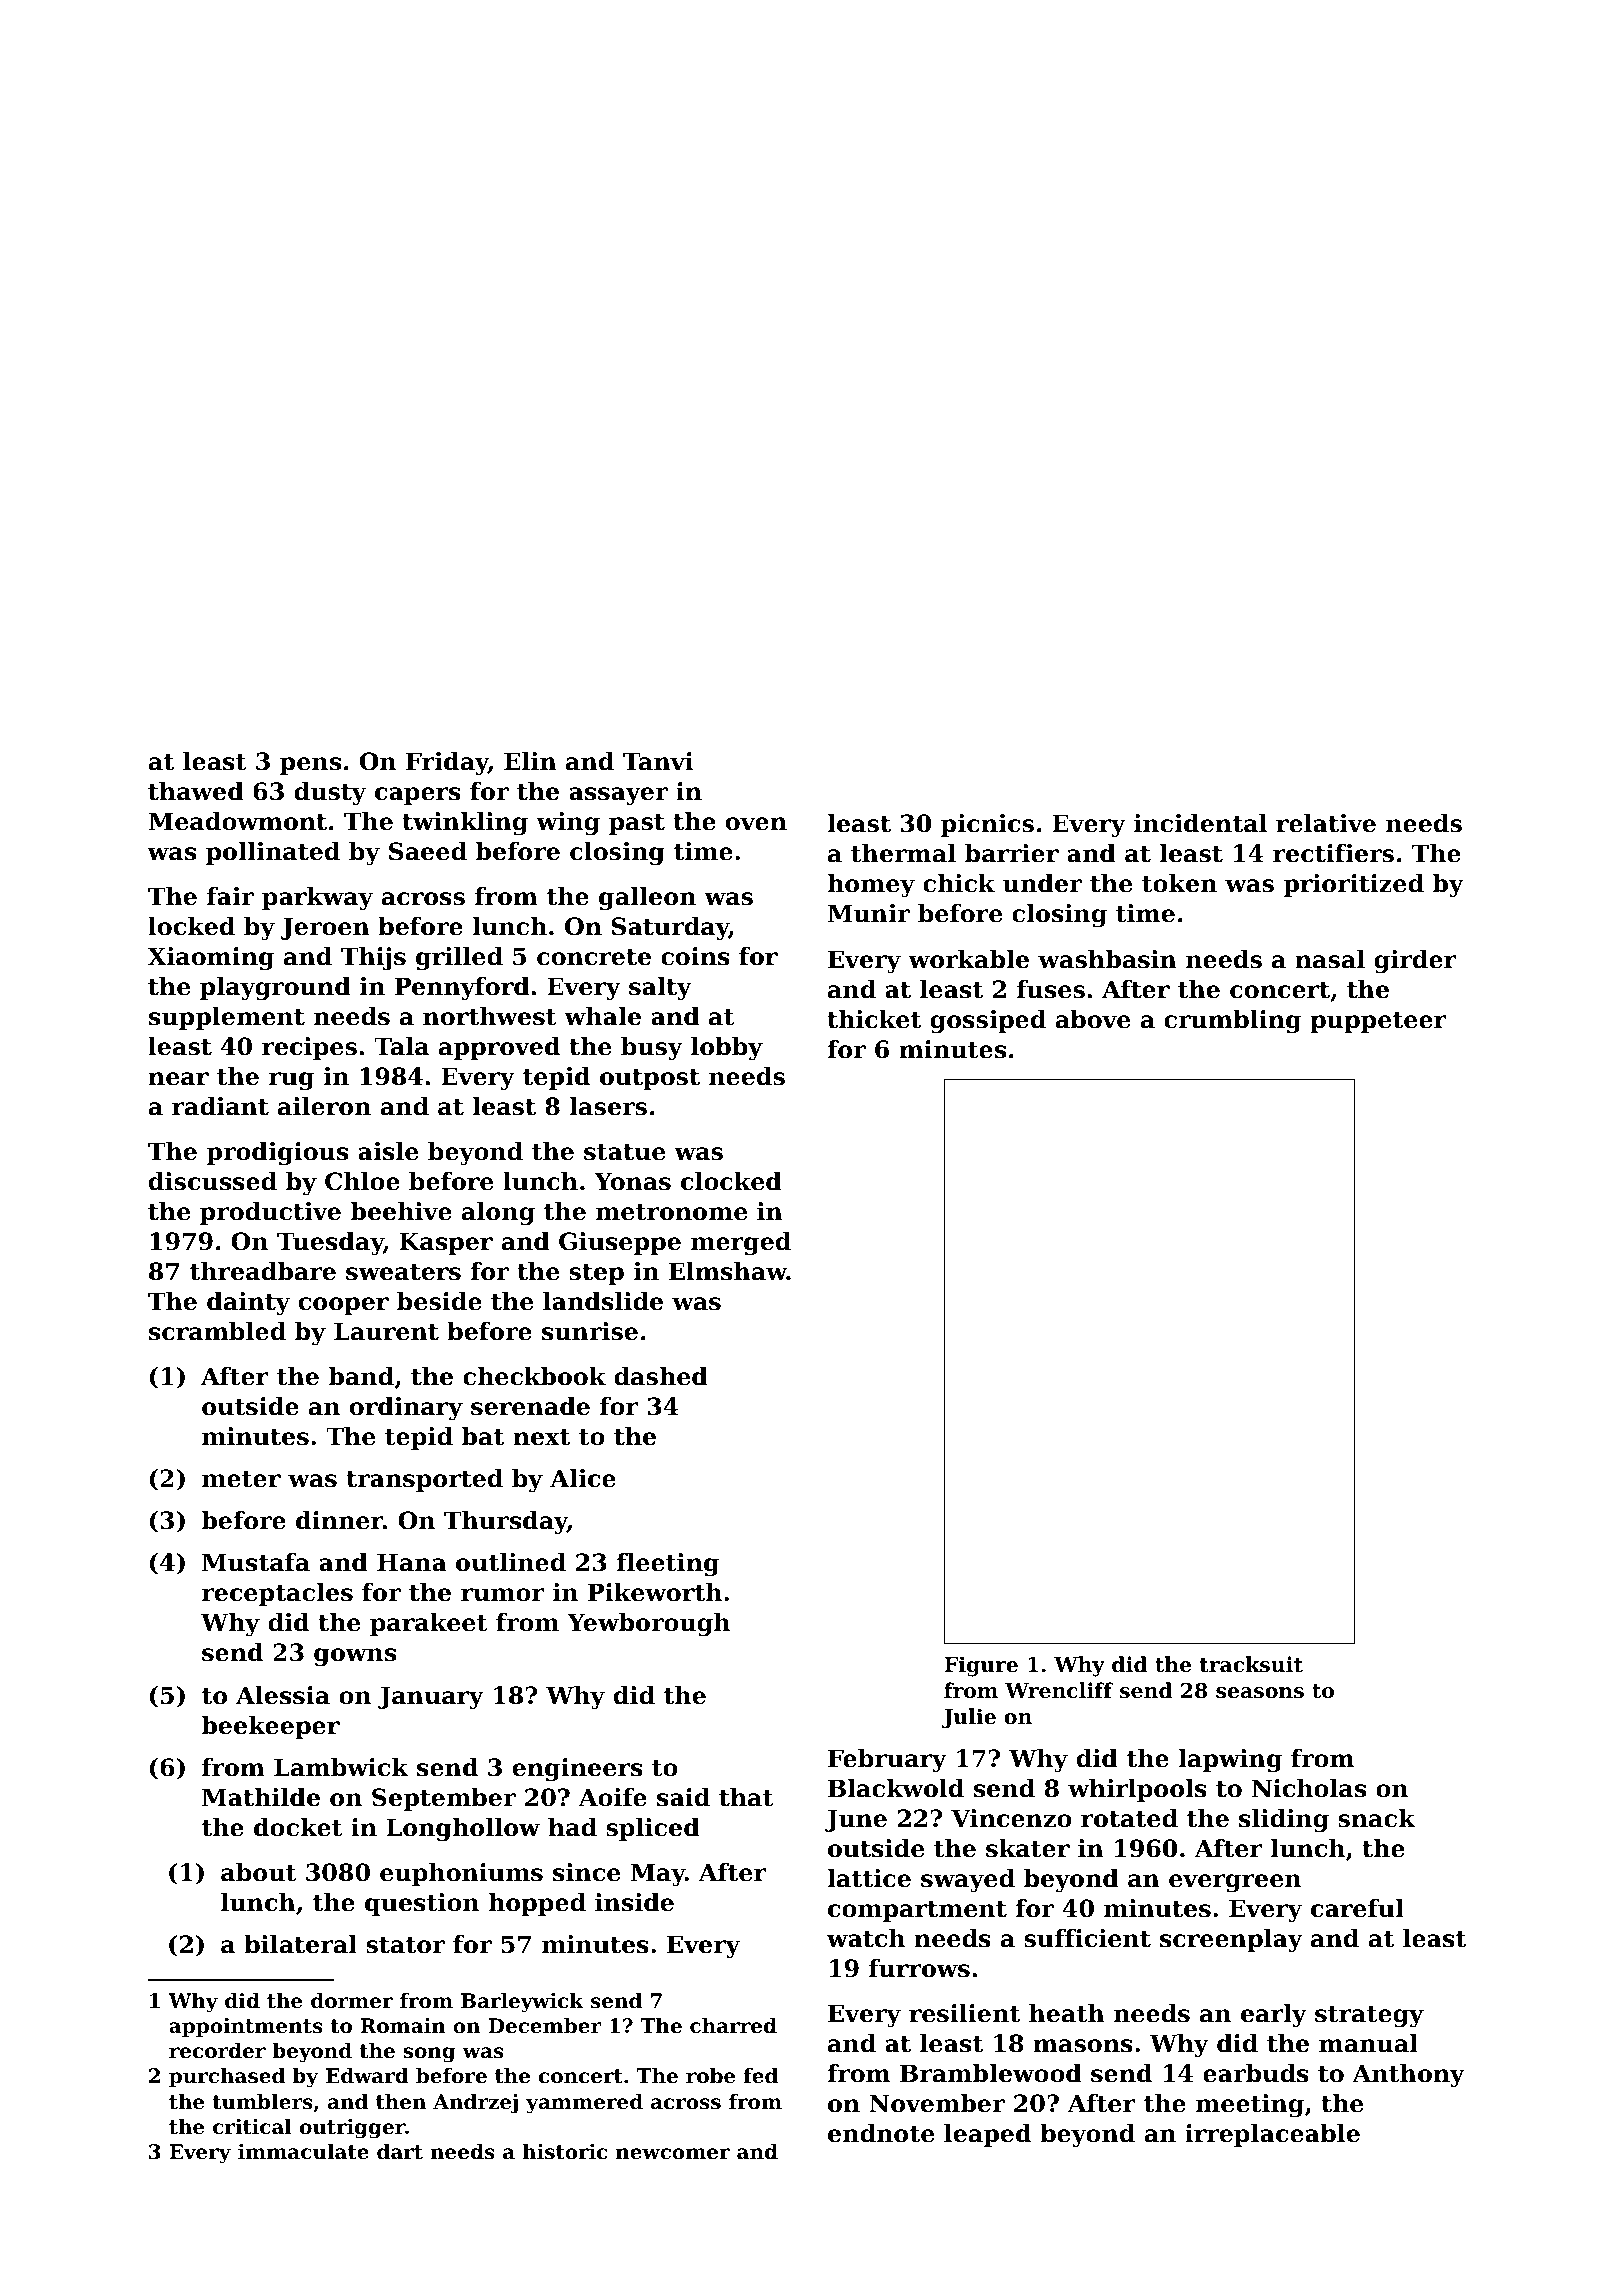  Describe the element at coordinates (465, 824) in the document. I see `twinkling` at that location.
